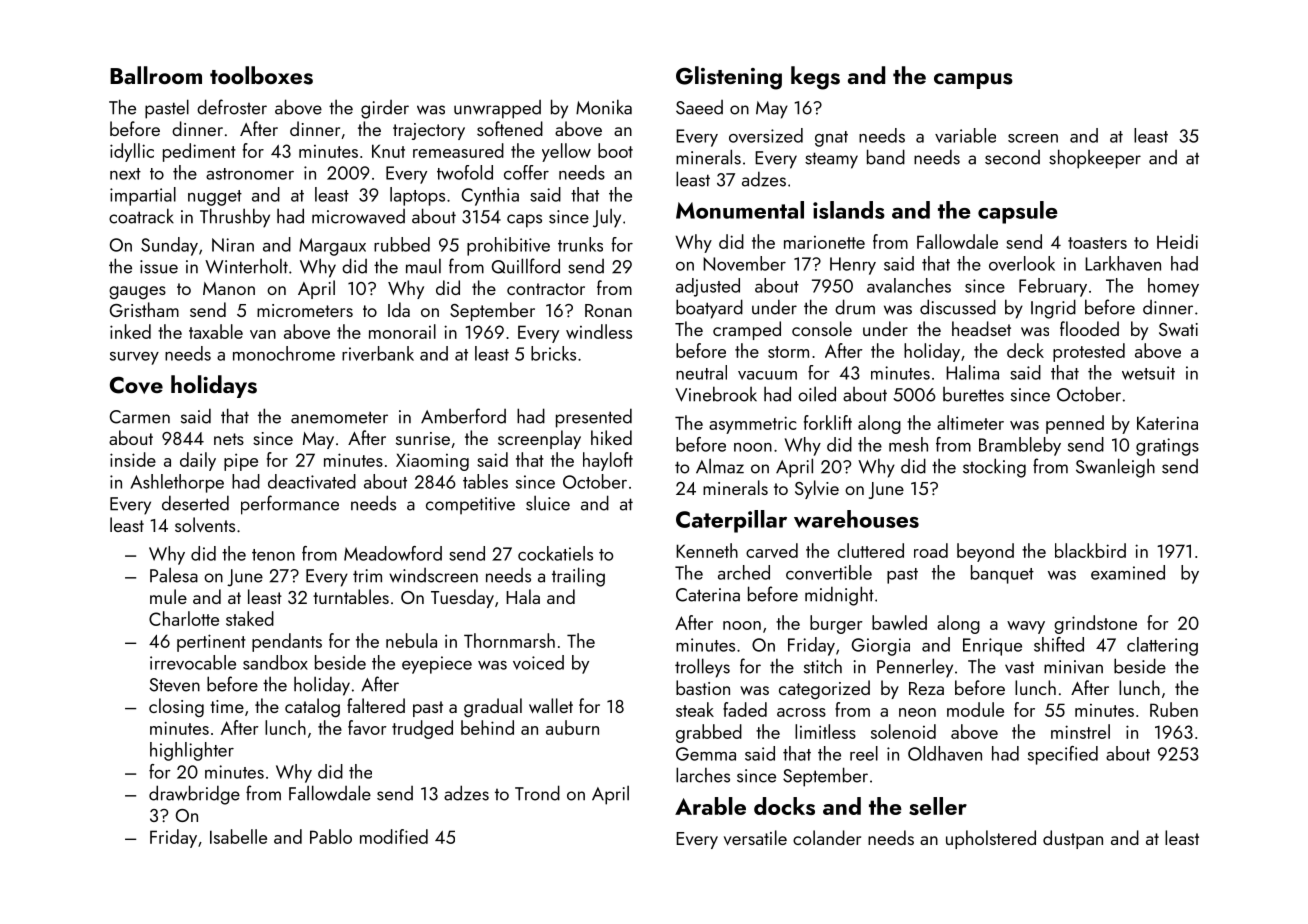  What do you see at coordinates (235, 218) in the screenshot?
I see `Thrushby` at bounding box center [235, 218].
